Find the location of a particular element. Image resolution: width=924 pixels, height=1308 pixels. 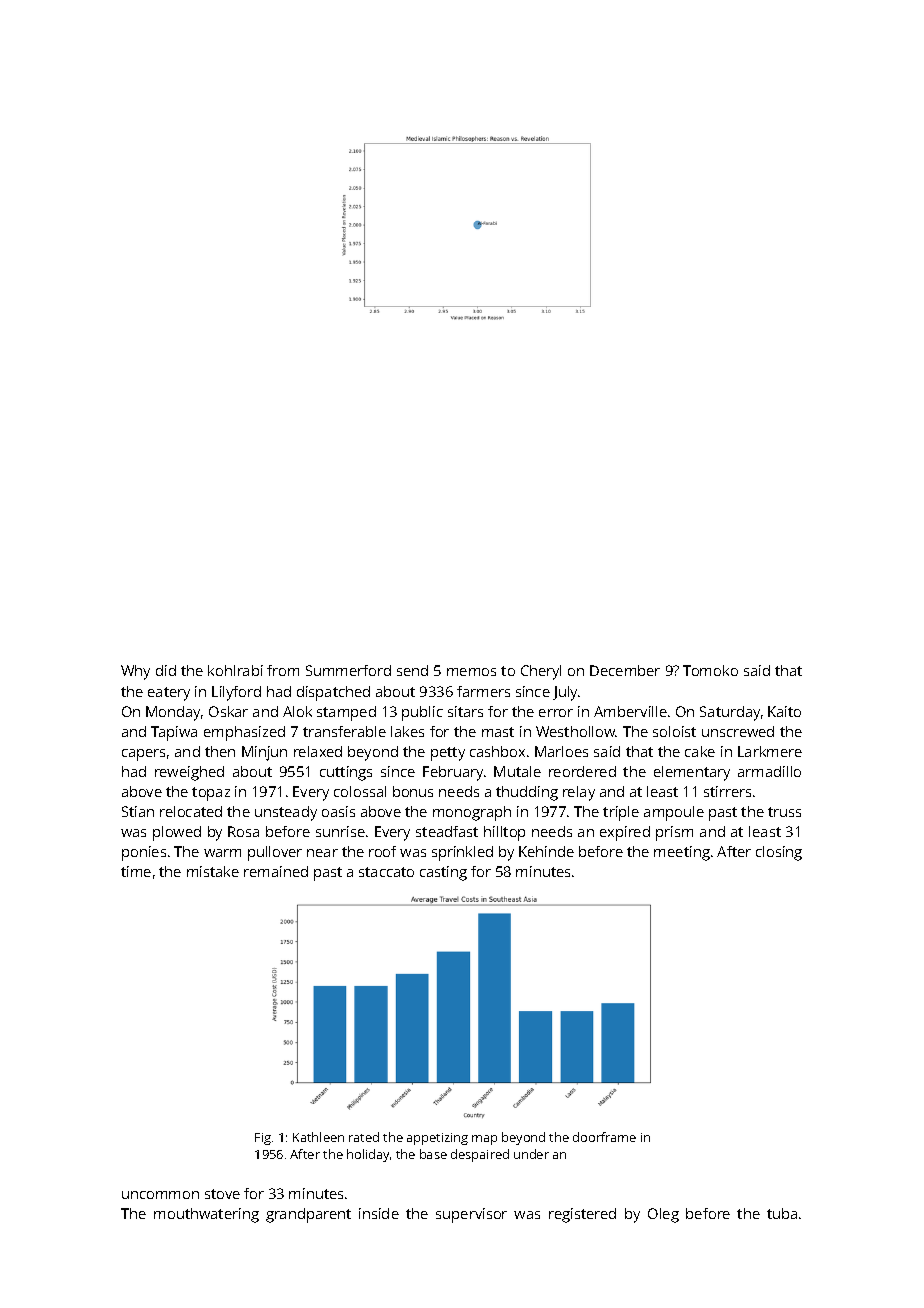

despaired is located at coordinates (480, 1155).
